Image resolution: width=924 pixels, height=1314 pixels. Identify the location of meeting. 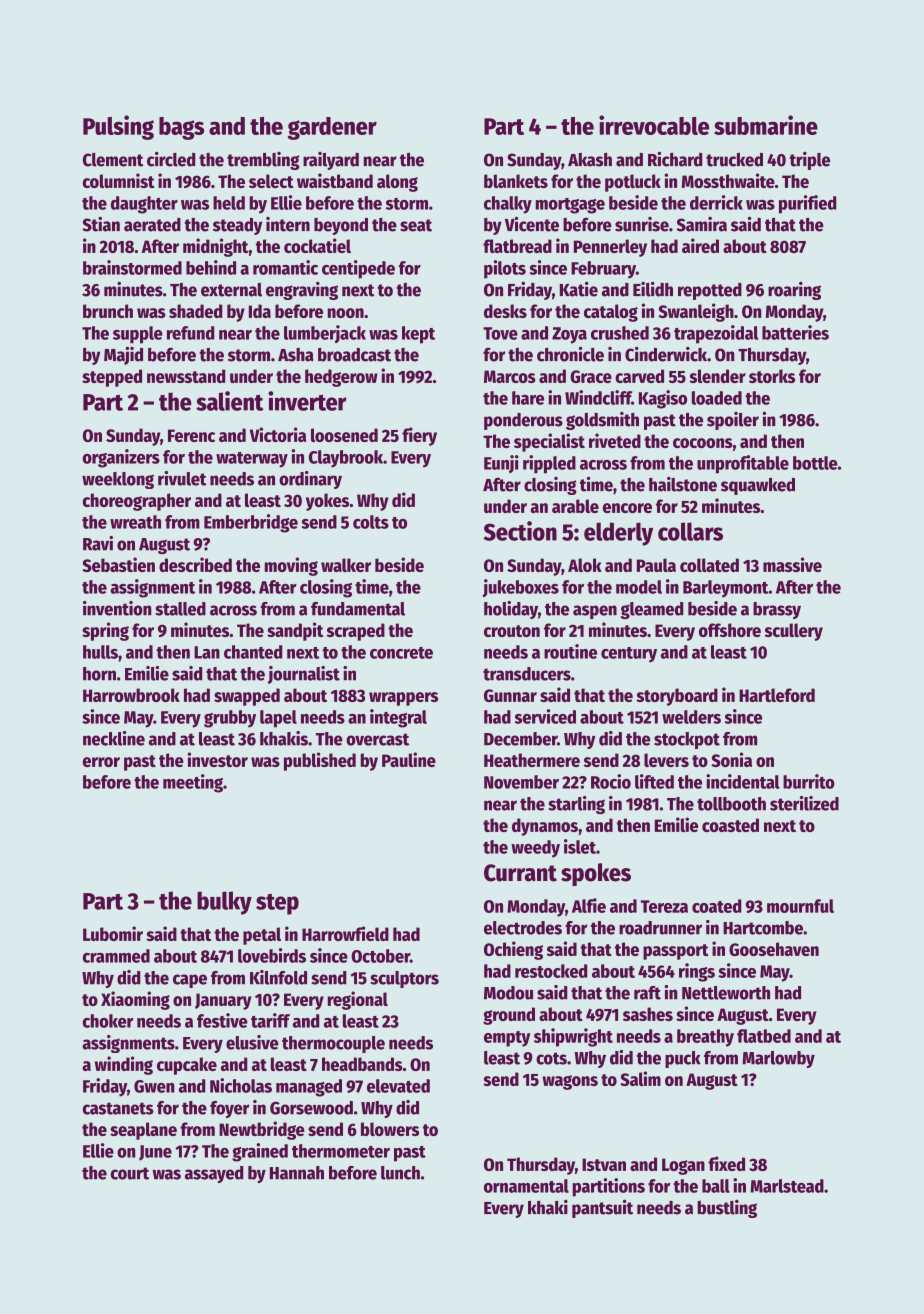
(193, 783).
